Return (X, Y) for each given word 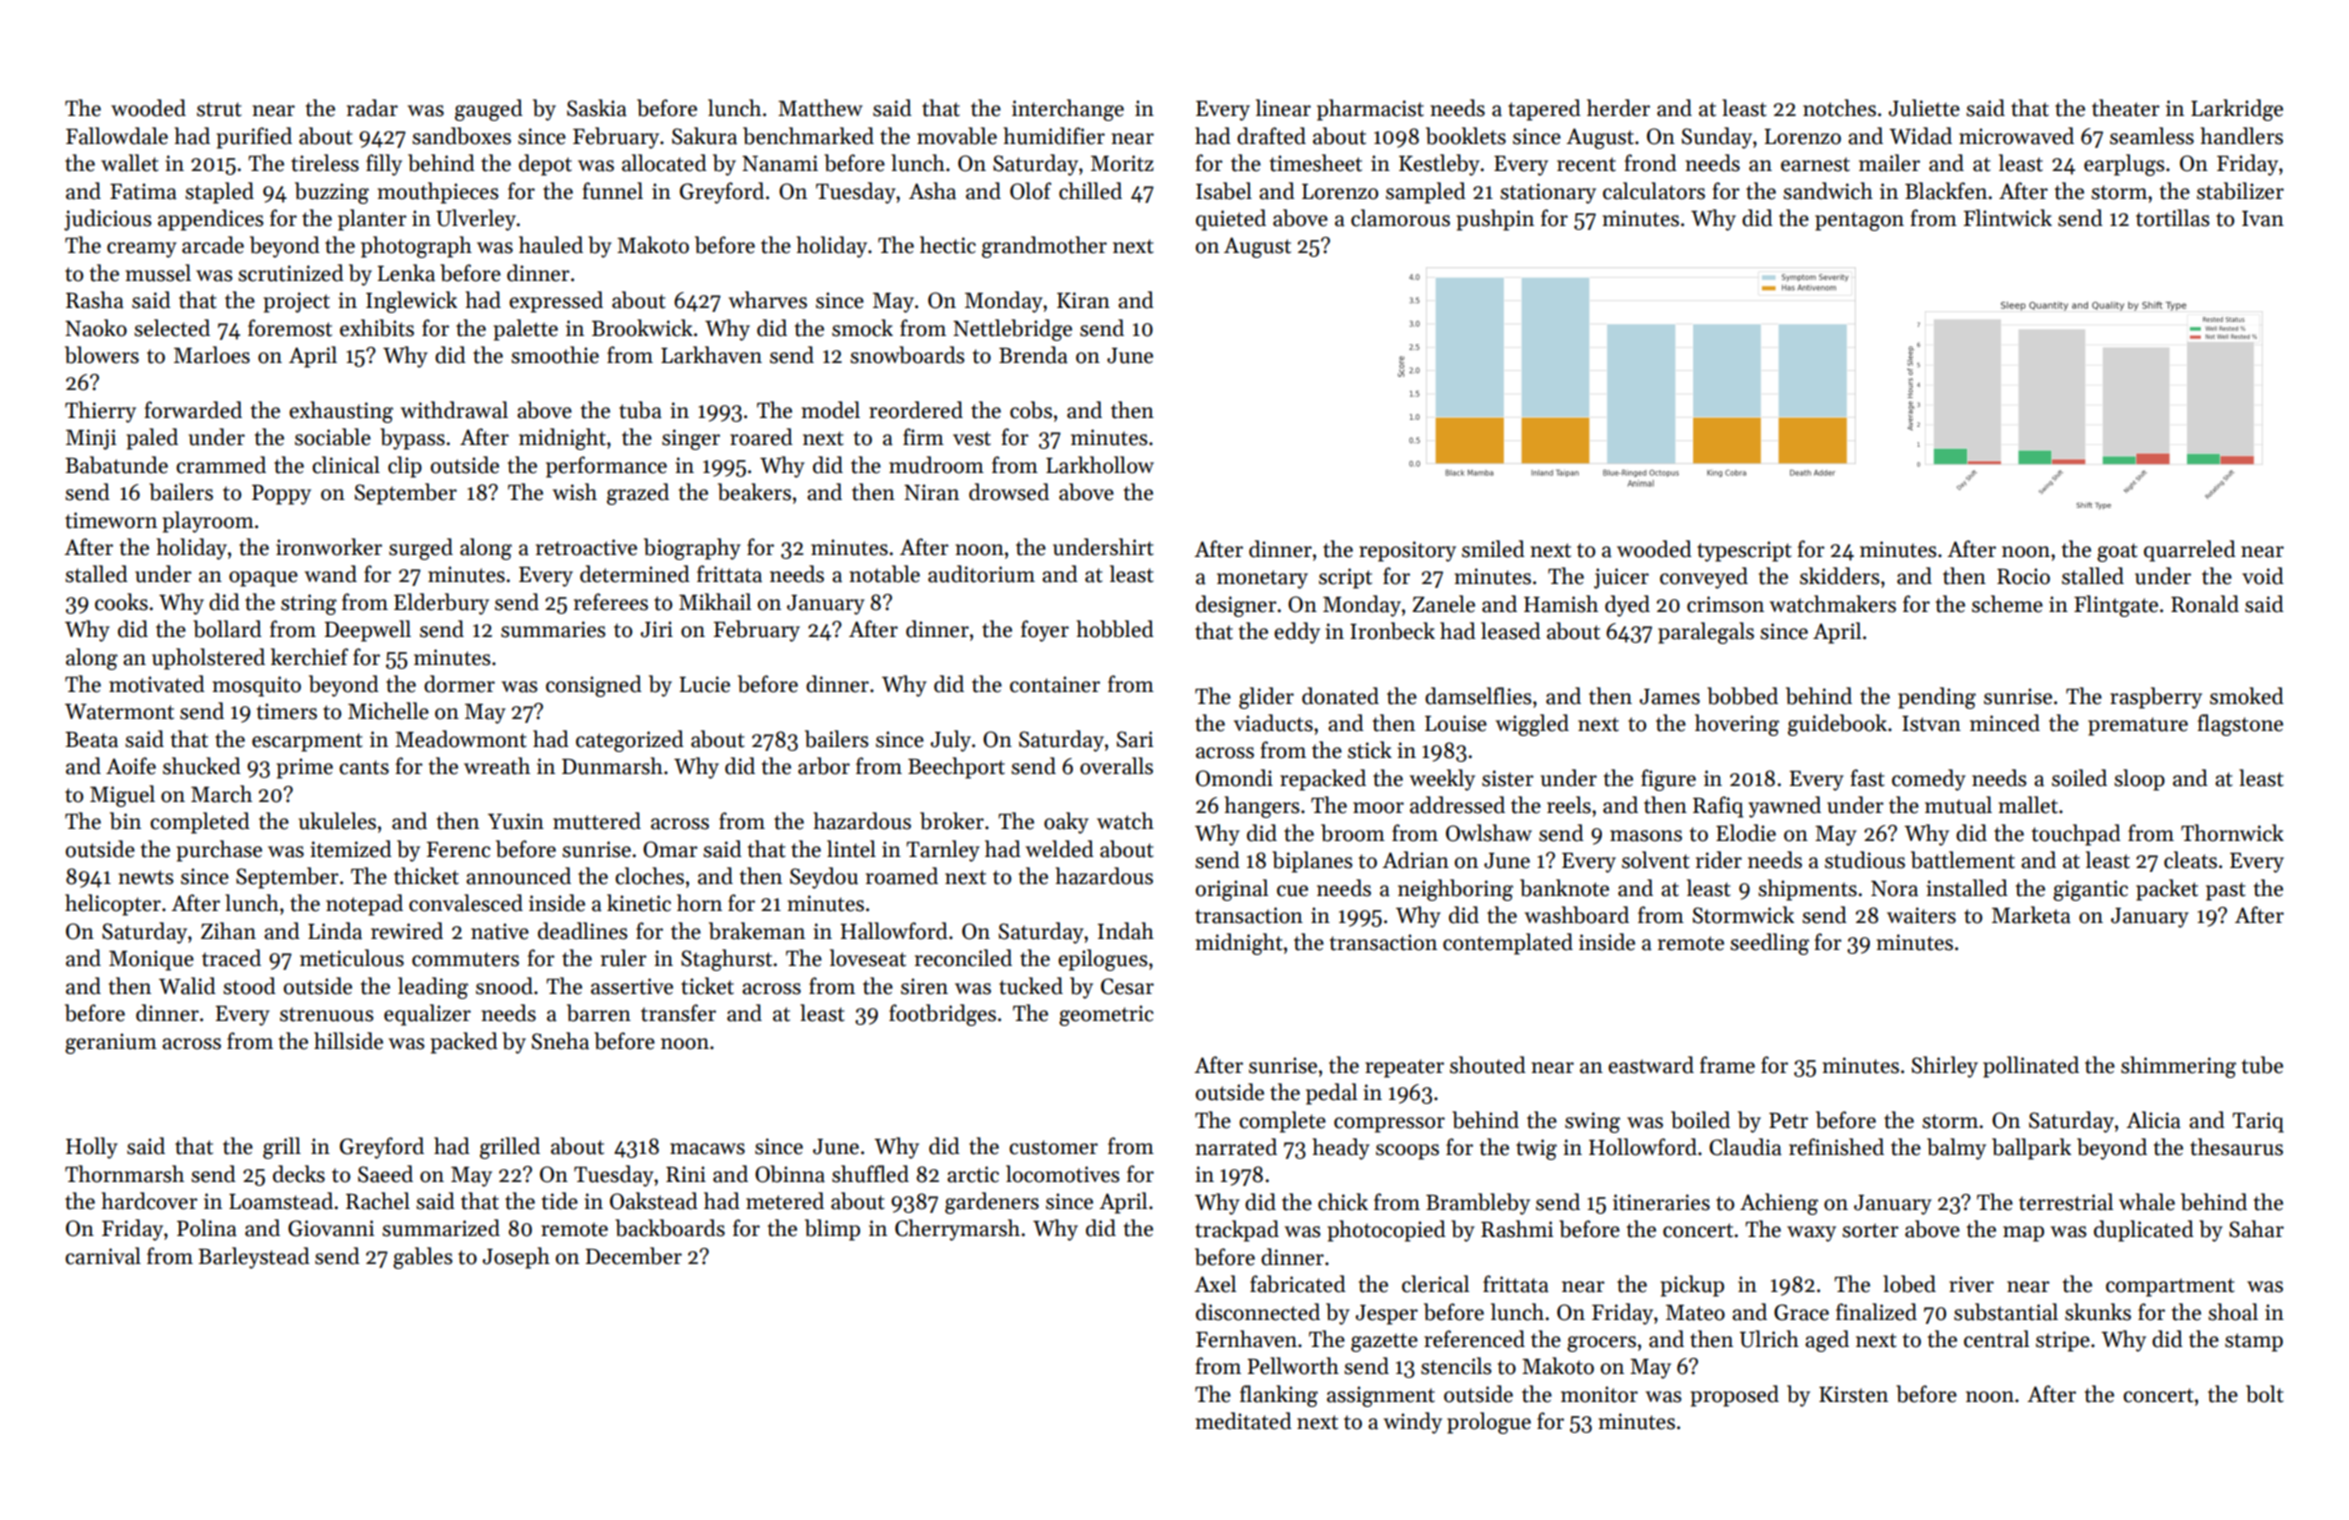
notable (885, 574)
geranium (111, 1043)
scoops (1407, 1152)
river (1971, 1284)
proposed (1735, 1396)
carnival (103, 1256)
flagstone (2240, 725)
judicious (108, 220)
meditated (1244, 1421)
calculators (1654, 191)
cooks (121, 602)
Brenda (1033, 355)
